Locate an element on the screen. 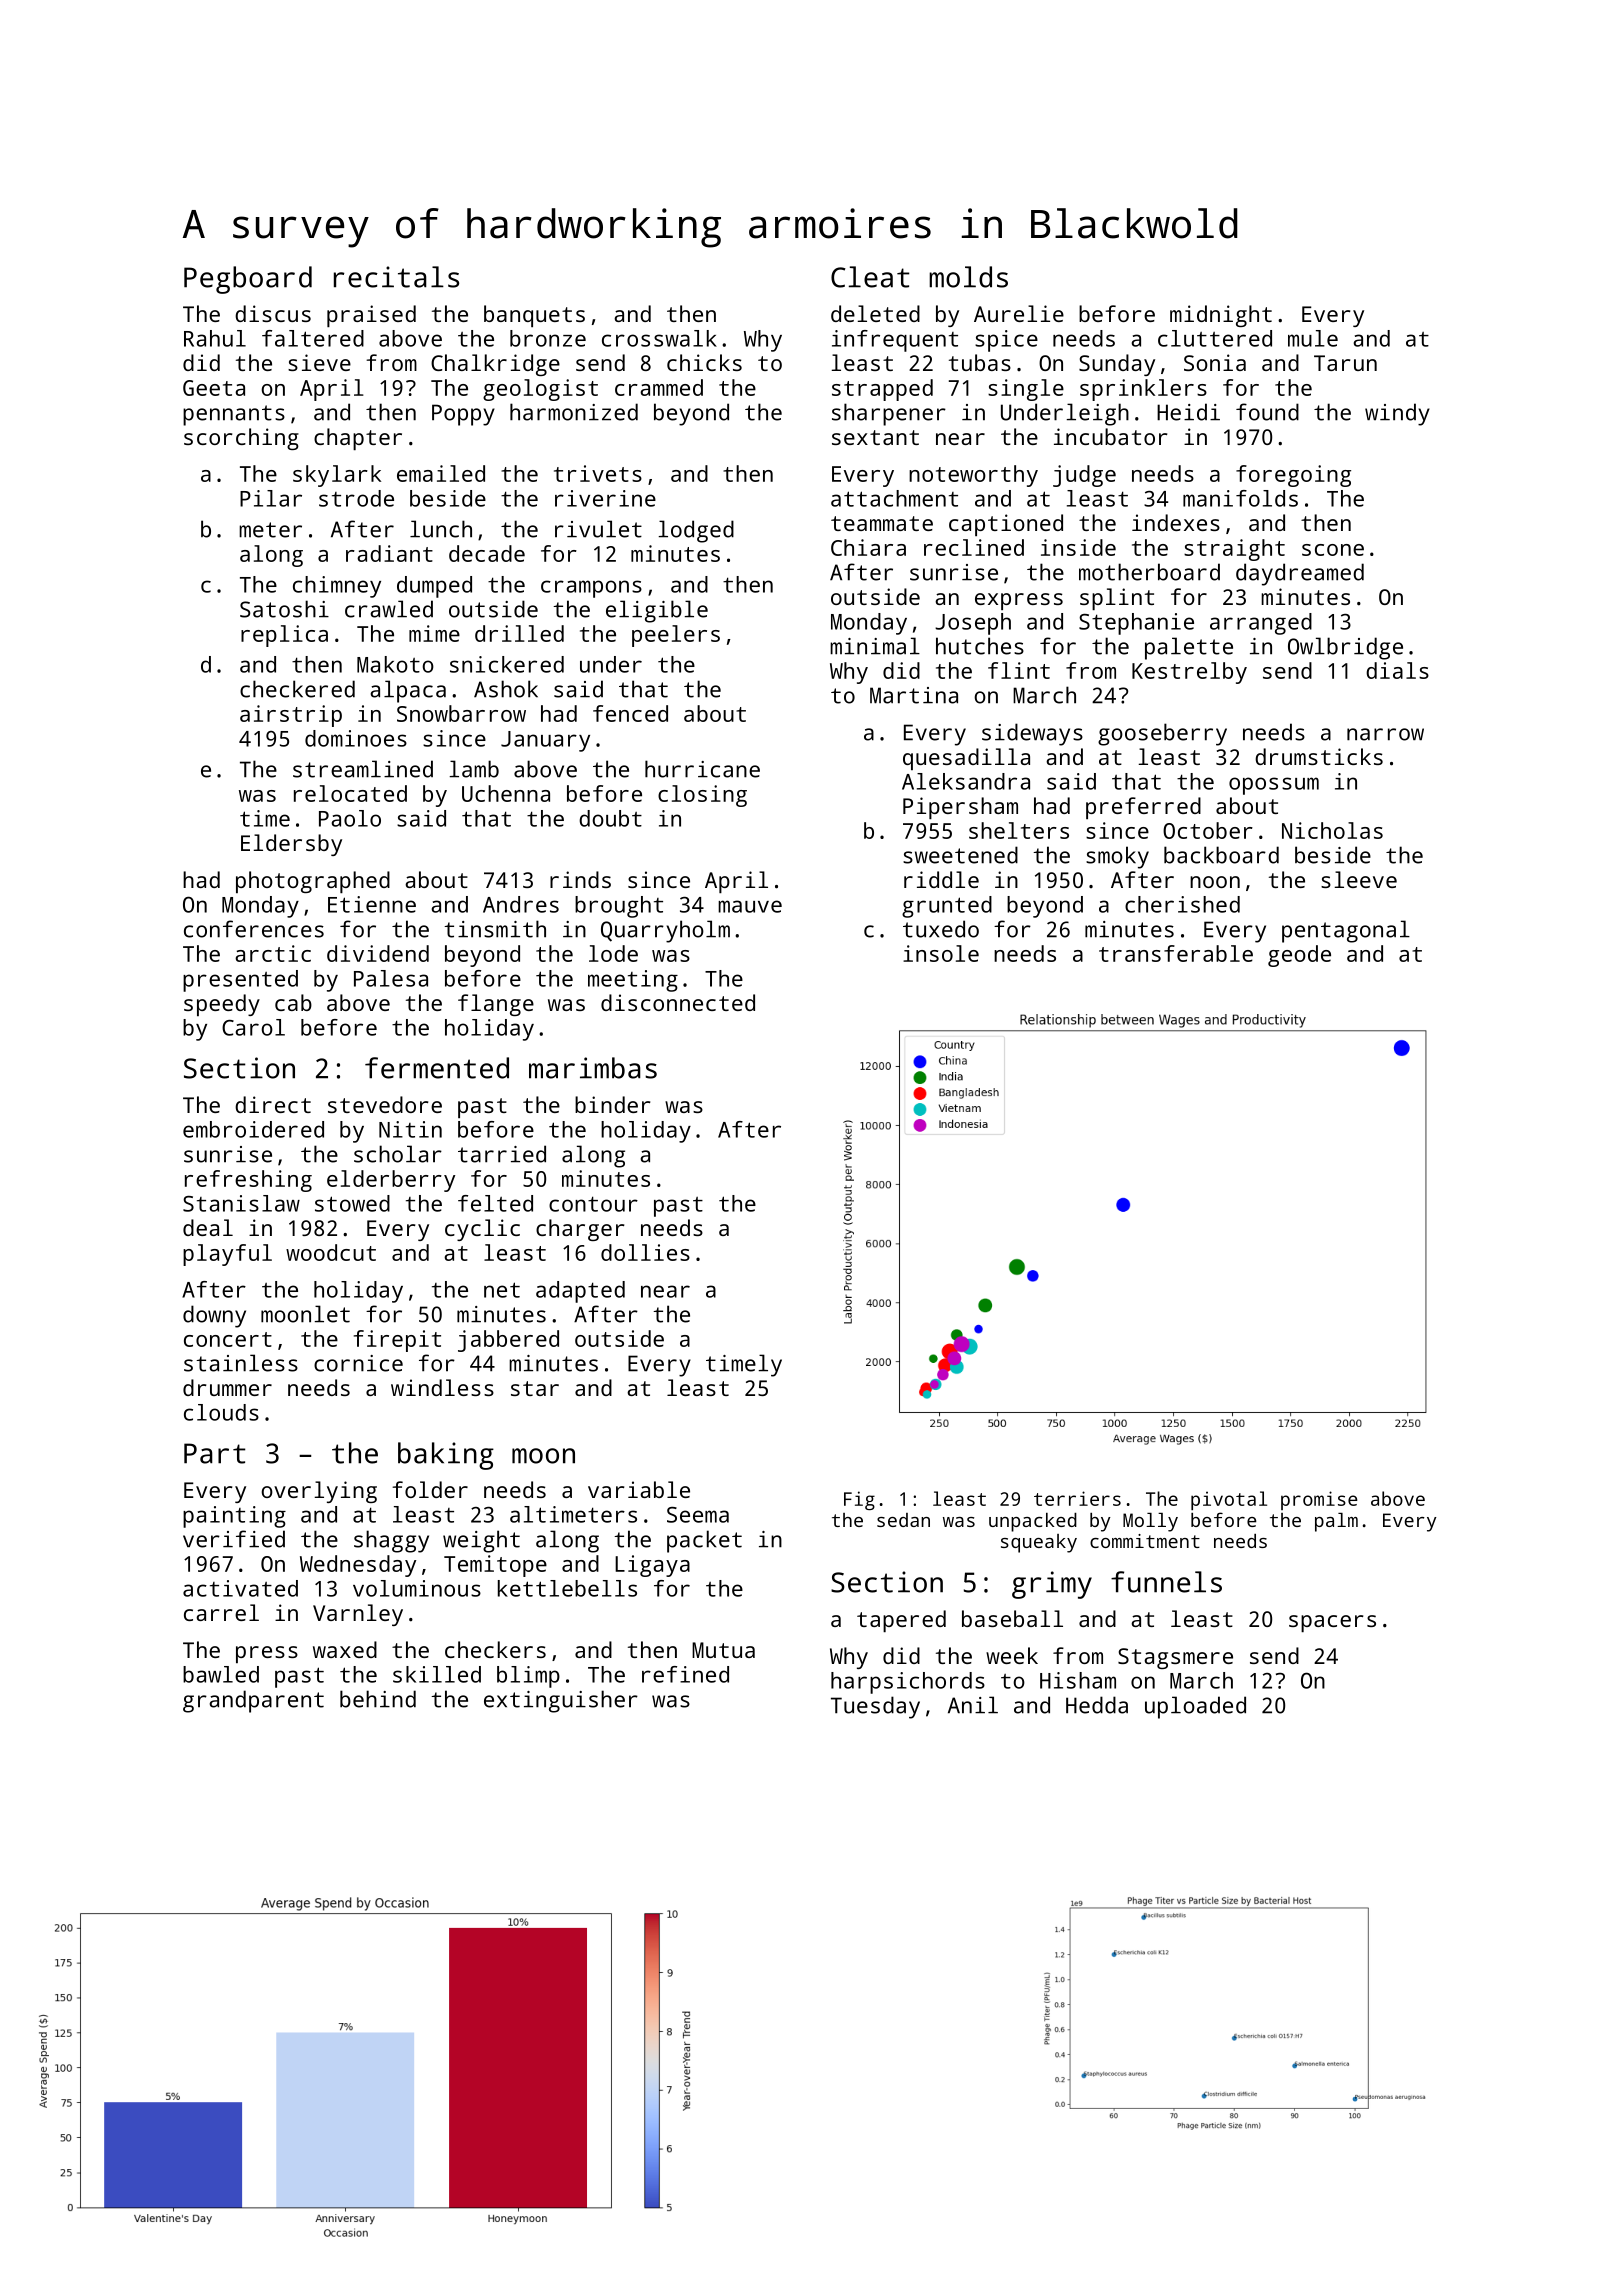 The height and width of the screenshot is (2292, 1620). Pilar is located at coordinates (271, 498).
